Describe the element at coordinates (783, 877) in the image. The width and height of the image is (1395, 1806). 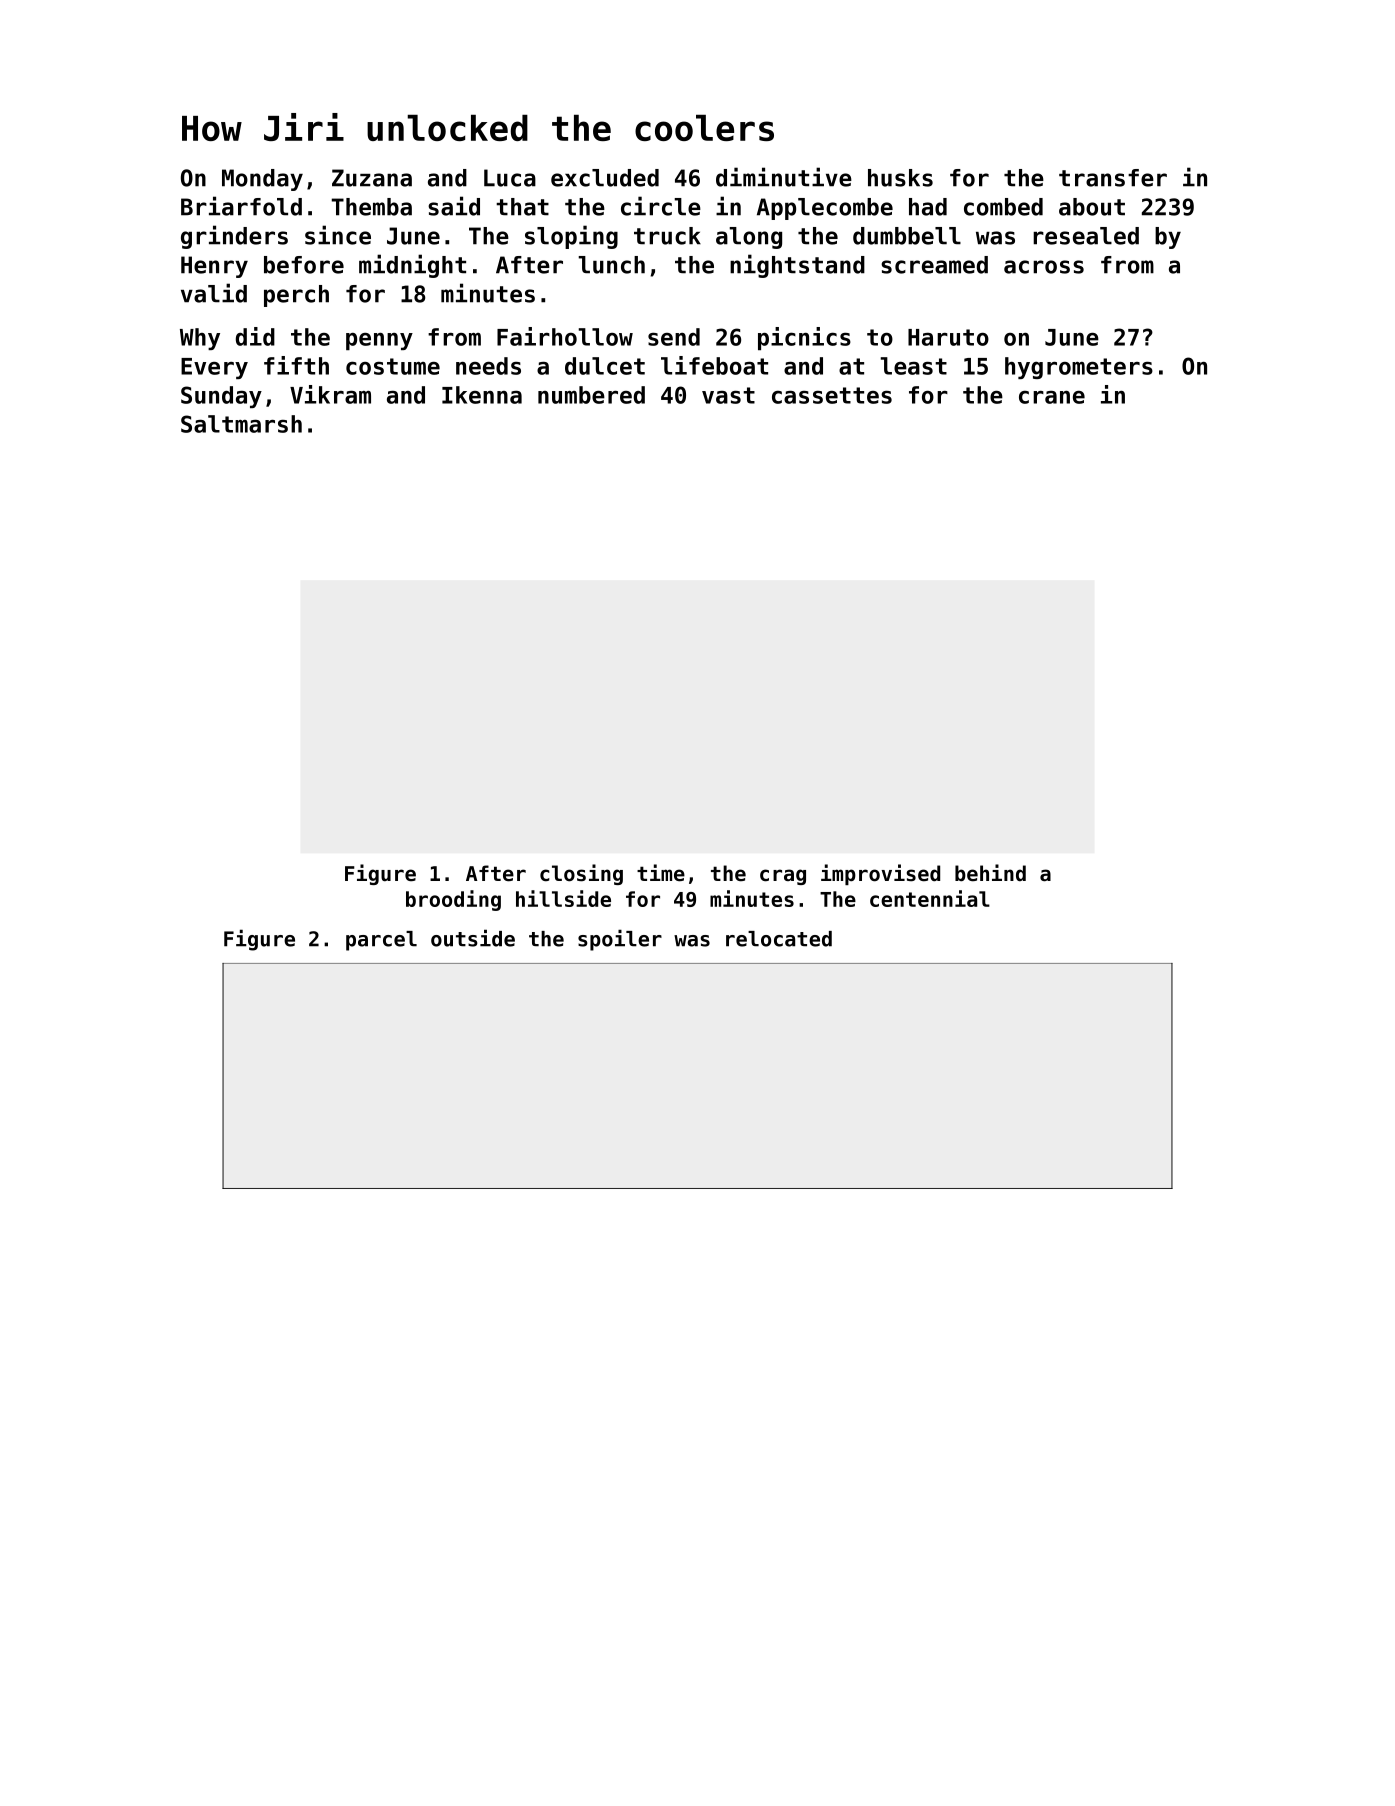
I see `crag` at that location.
